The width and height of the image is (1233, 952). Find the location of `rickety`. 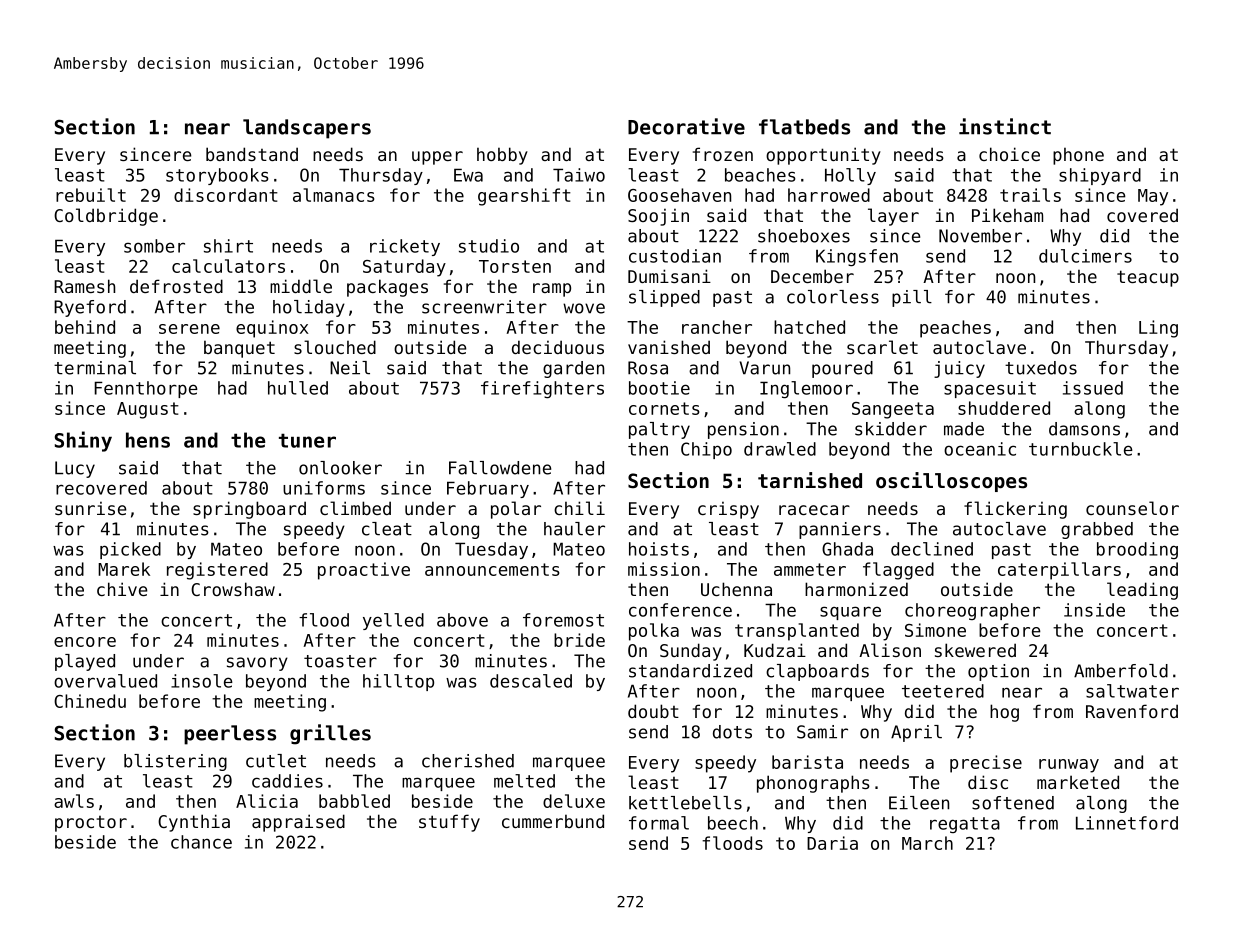

rickety is located at coordinates (405, 247).
